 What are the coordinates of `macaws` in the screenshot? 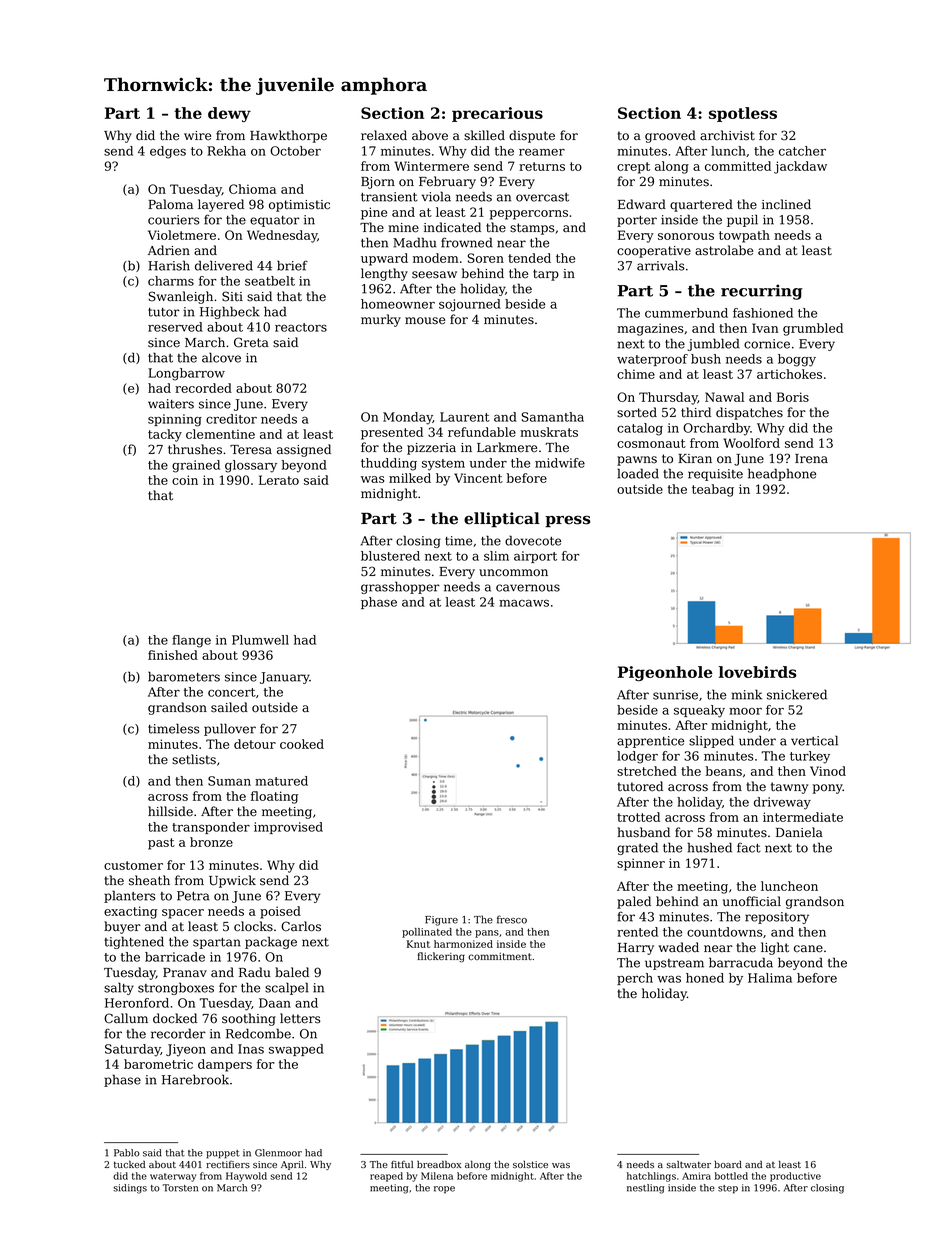 It's located at (524, 603).
